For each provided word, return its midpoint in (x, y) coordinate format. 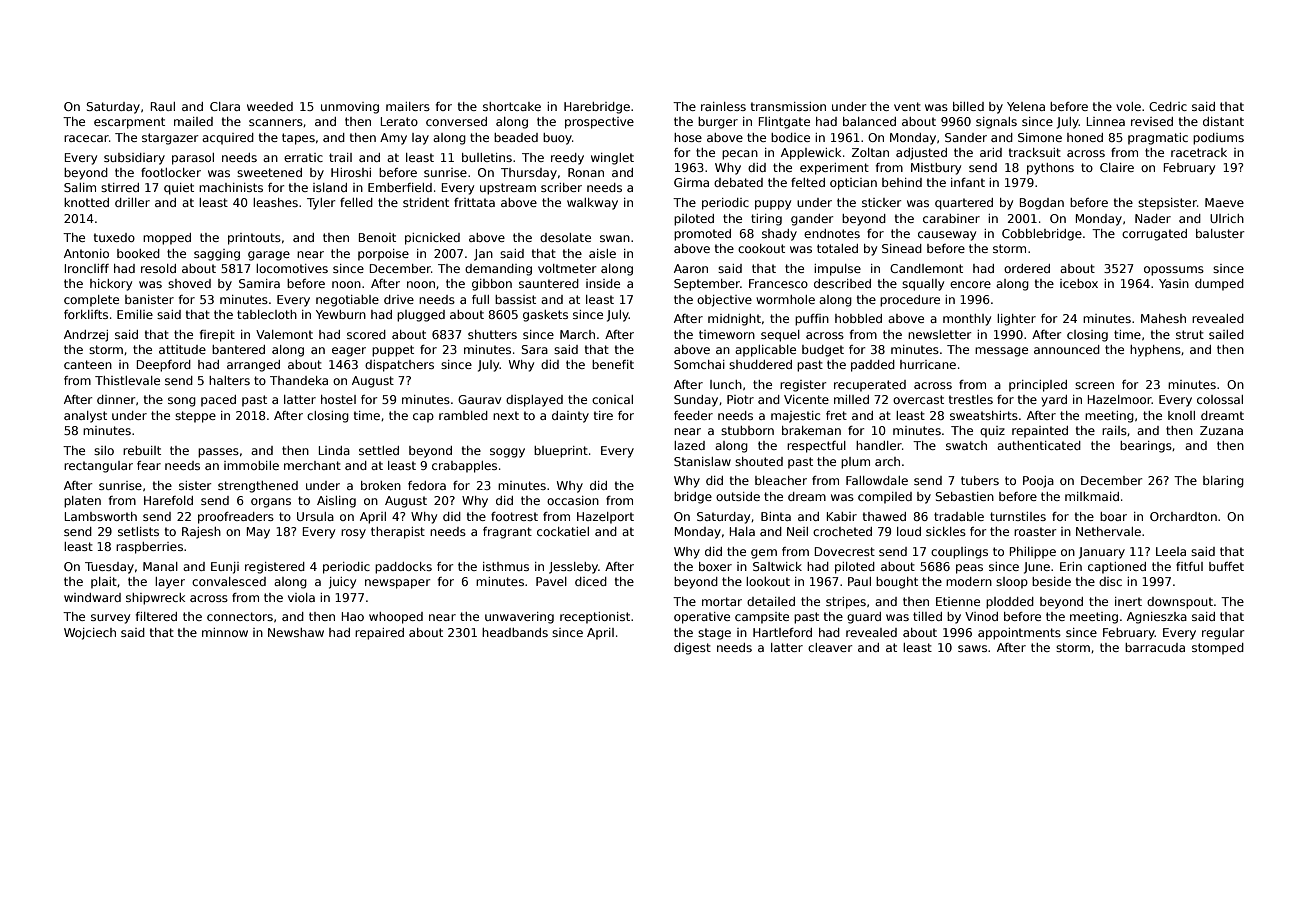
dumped (1219, 285)
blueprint (561, 452)
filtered (156, 616)
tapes (298, 139)
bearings (1146, 447)
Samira (259, 283)
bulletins (487, 157)
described (842, 283)
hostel (338, 399)
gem (764, 554)
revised (1152, 121)
